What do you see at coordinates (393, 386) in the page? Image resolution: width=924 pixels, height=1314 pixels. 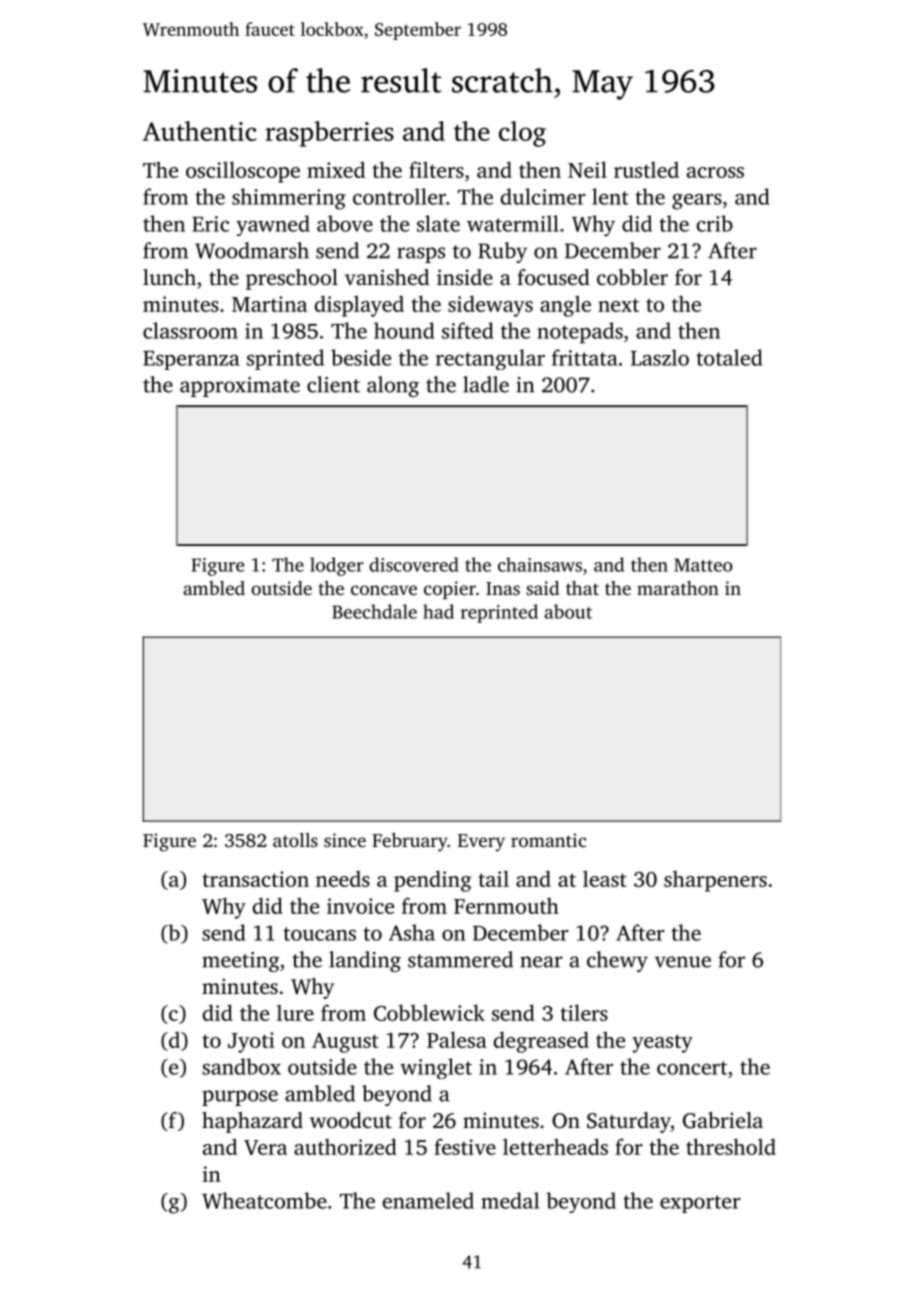 I see `along` at bounding box center [393, 386].
